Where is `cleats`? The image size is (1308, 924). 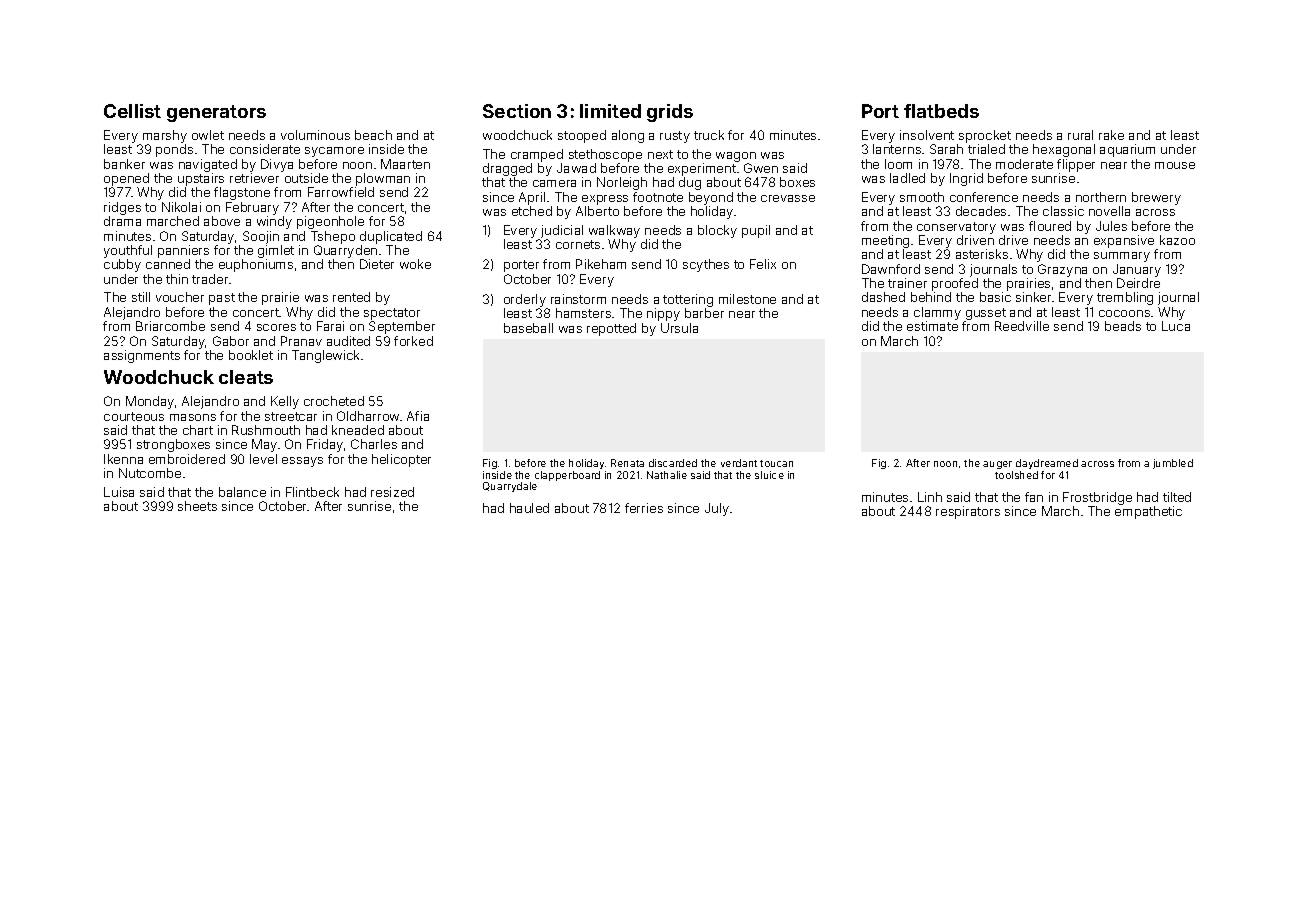 cleats is located at coordinates (246, 377).
